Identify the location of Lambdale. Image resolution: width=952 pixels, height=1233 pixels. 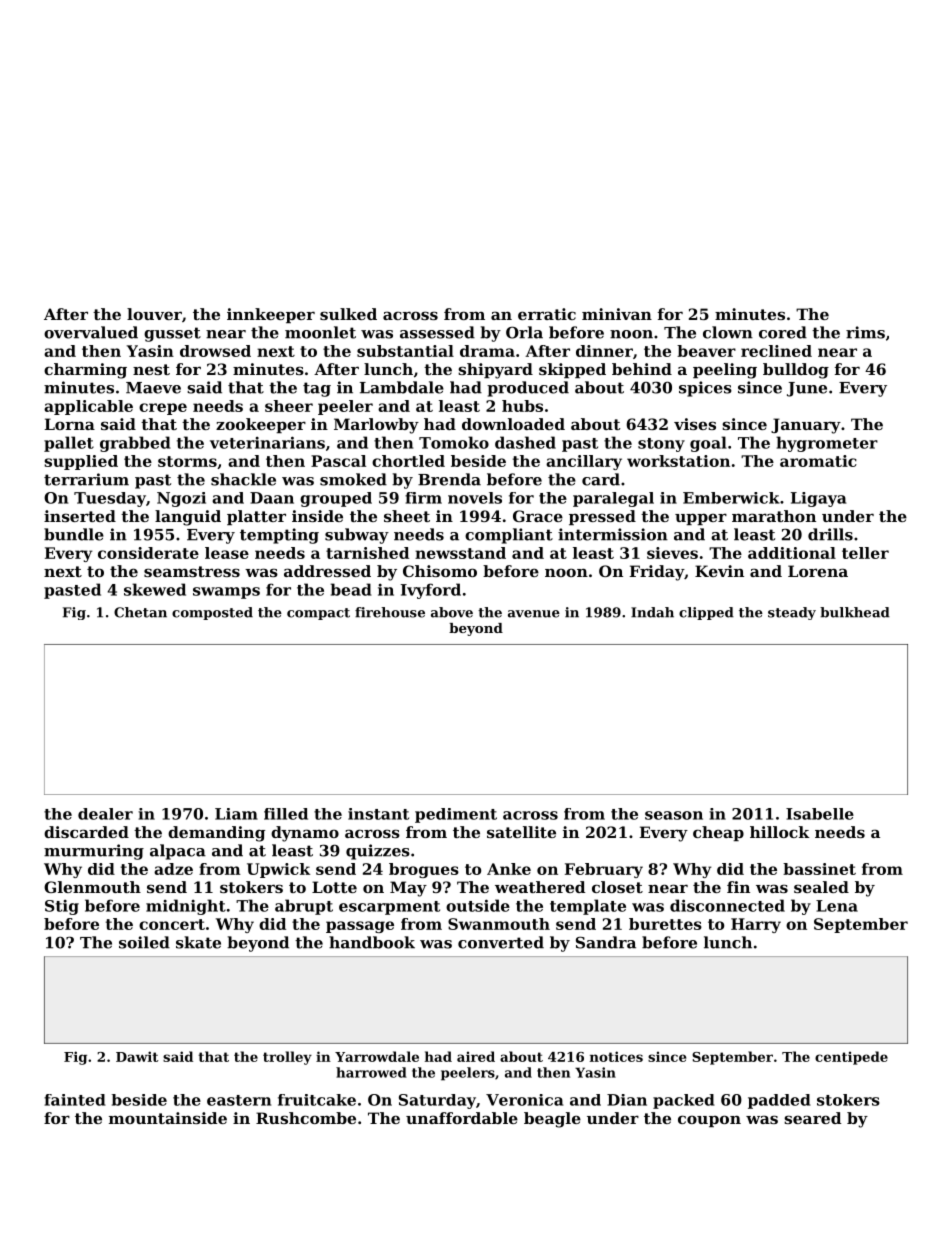
(402, 387).
